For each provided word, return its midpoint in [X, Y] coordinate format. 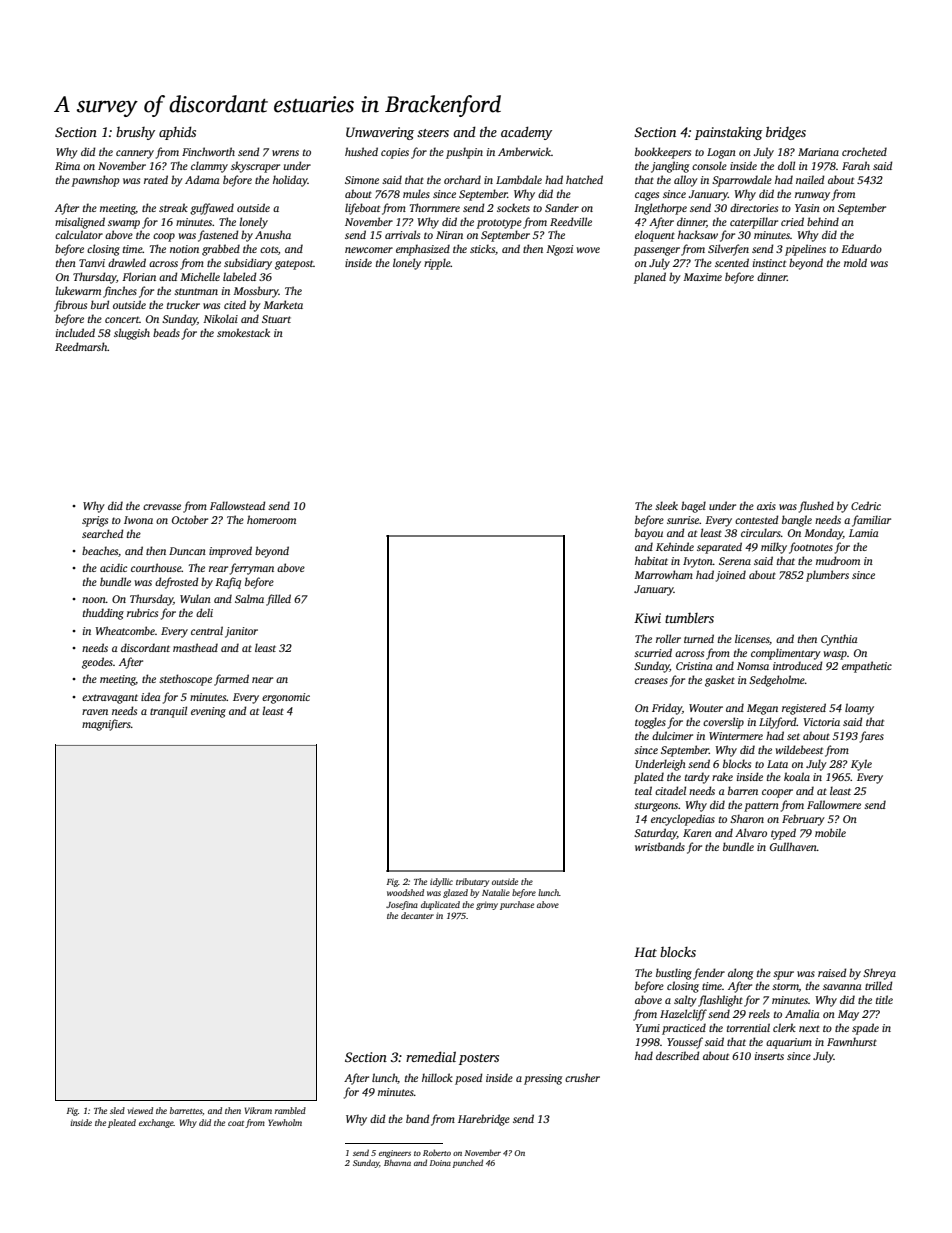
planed [650, 278]
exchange [156, 1123]
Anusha [273, 234]
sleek [666, 505]
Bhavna [397, 1163]
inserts [769, 1056]
